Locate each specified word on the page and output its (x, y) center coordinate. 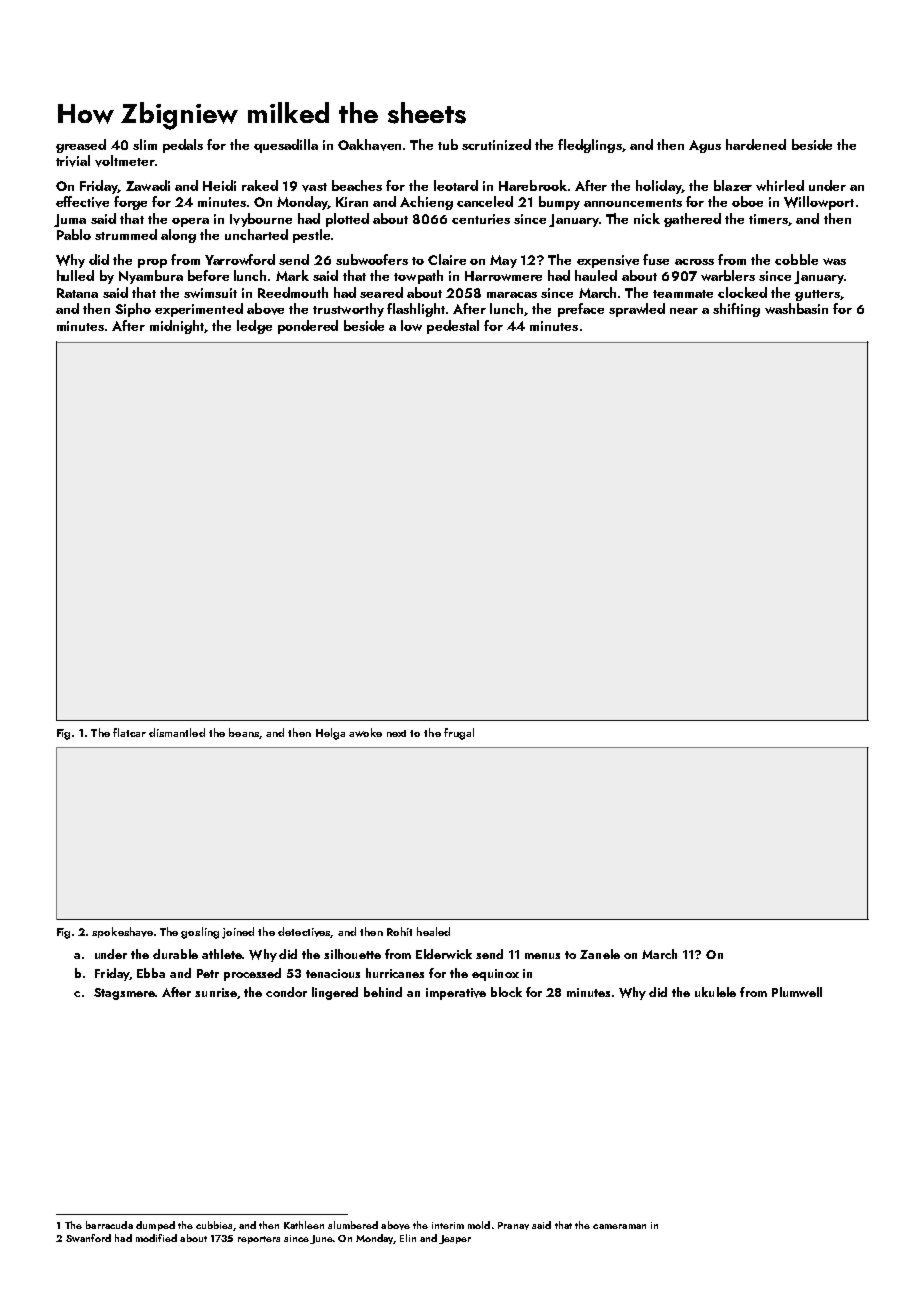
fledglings (590, 146)
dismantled (177, 732)
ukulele (715, 992)
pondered (308, 327)
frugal (459, 734)
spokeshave (122, 932)
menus (542, 956)
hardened (756, 144)
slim (145, 144)
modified (156, 1238)
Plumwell (797, 992)
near (684, 311)
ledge (254, 327)
